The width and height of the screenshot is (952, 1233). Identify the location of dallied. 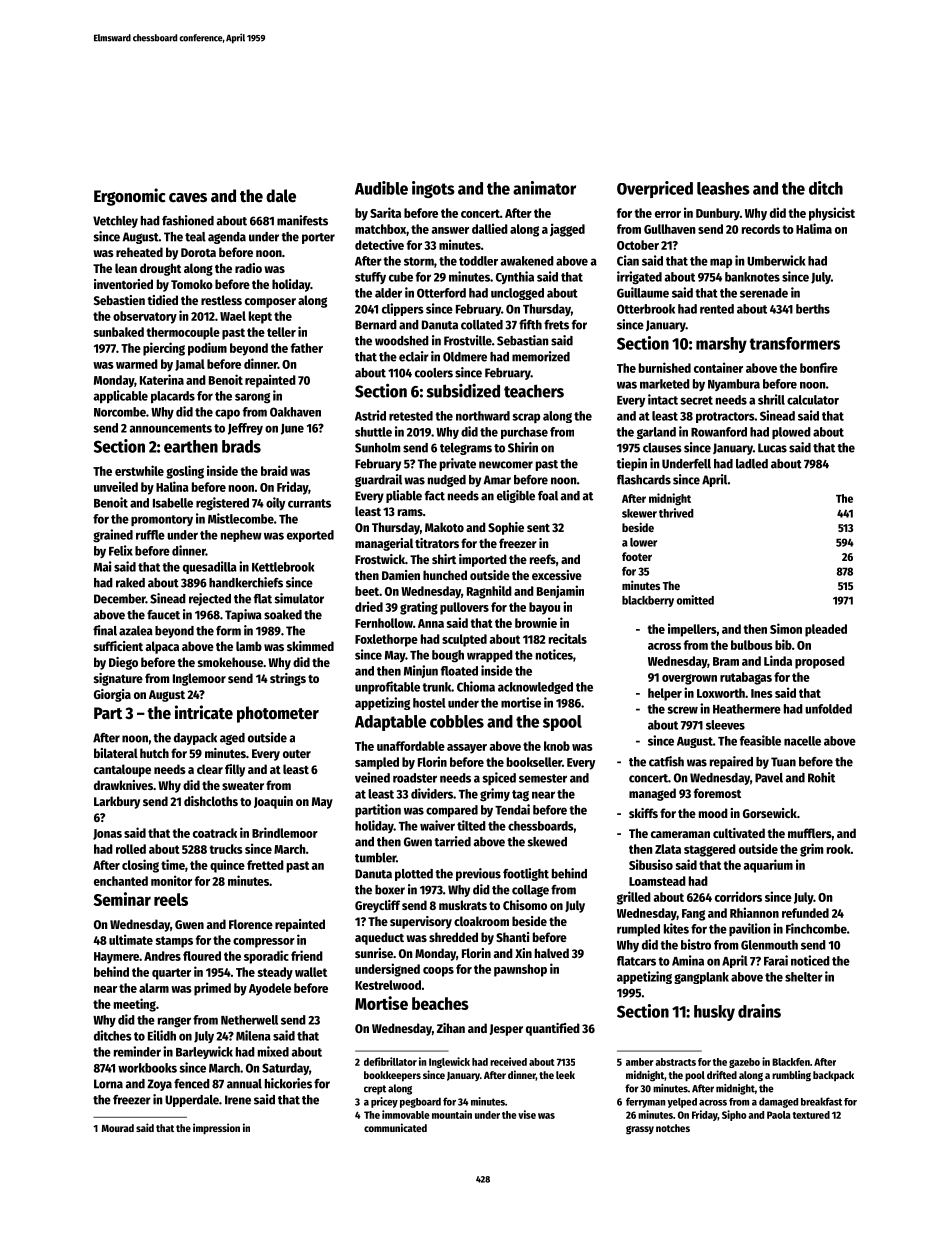
(490, 228).
